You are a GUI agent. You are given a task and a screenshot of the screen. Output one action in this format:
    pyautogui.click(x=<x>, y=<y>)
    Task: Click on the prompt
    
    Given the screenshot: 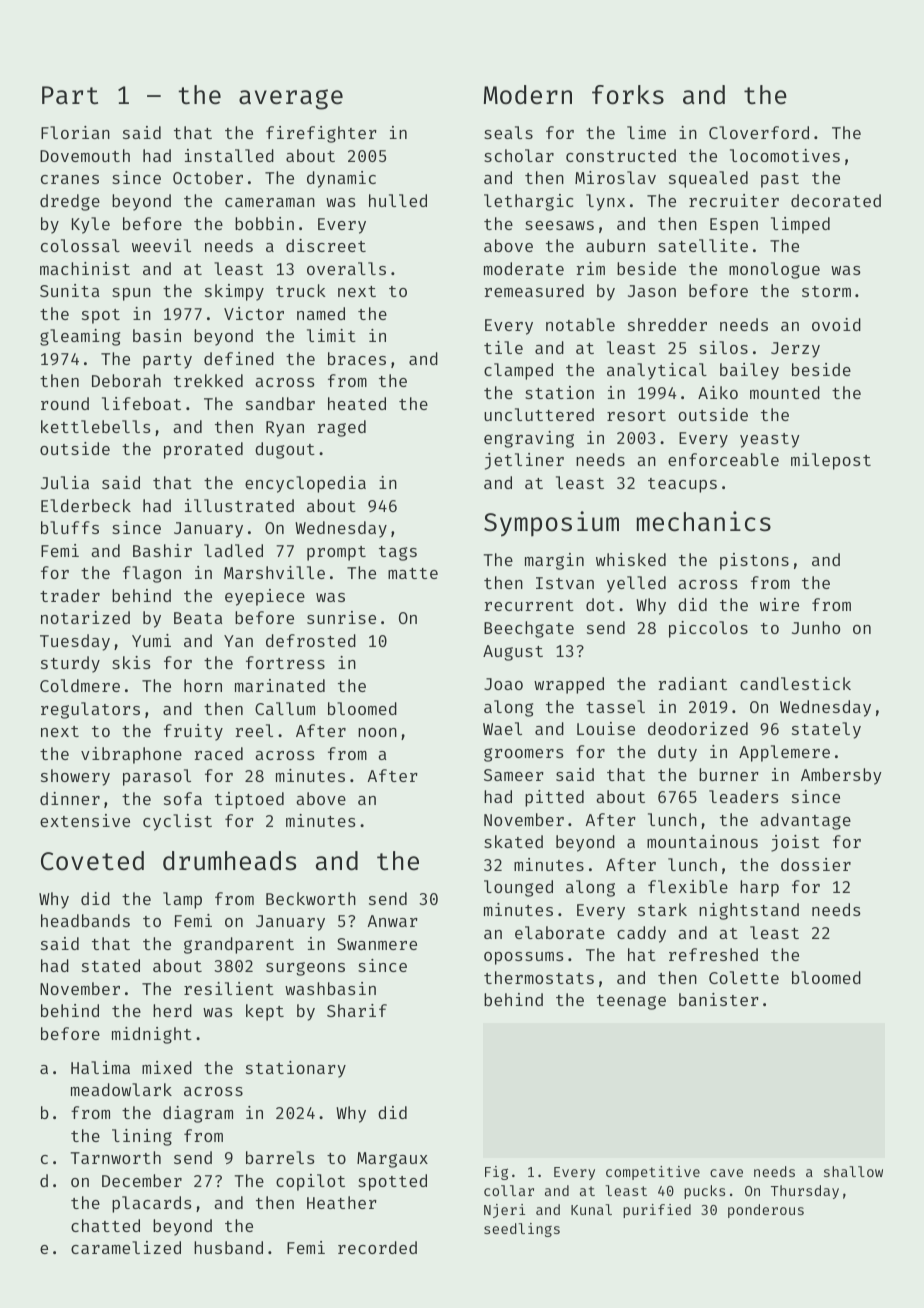 What is the action you would take?
    pyautogui.click(x=336, y=553)
